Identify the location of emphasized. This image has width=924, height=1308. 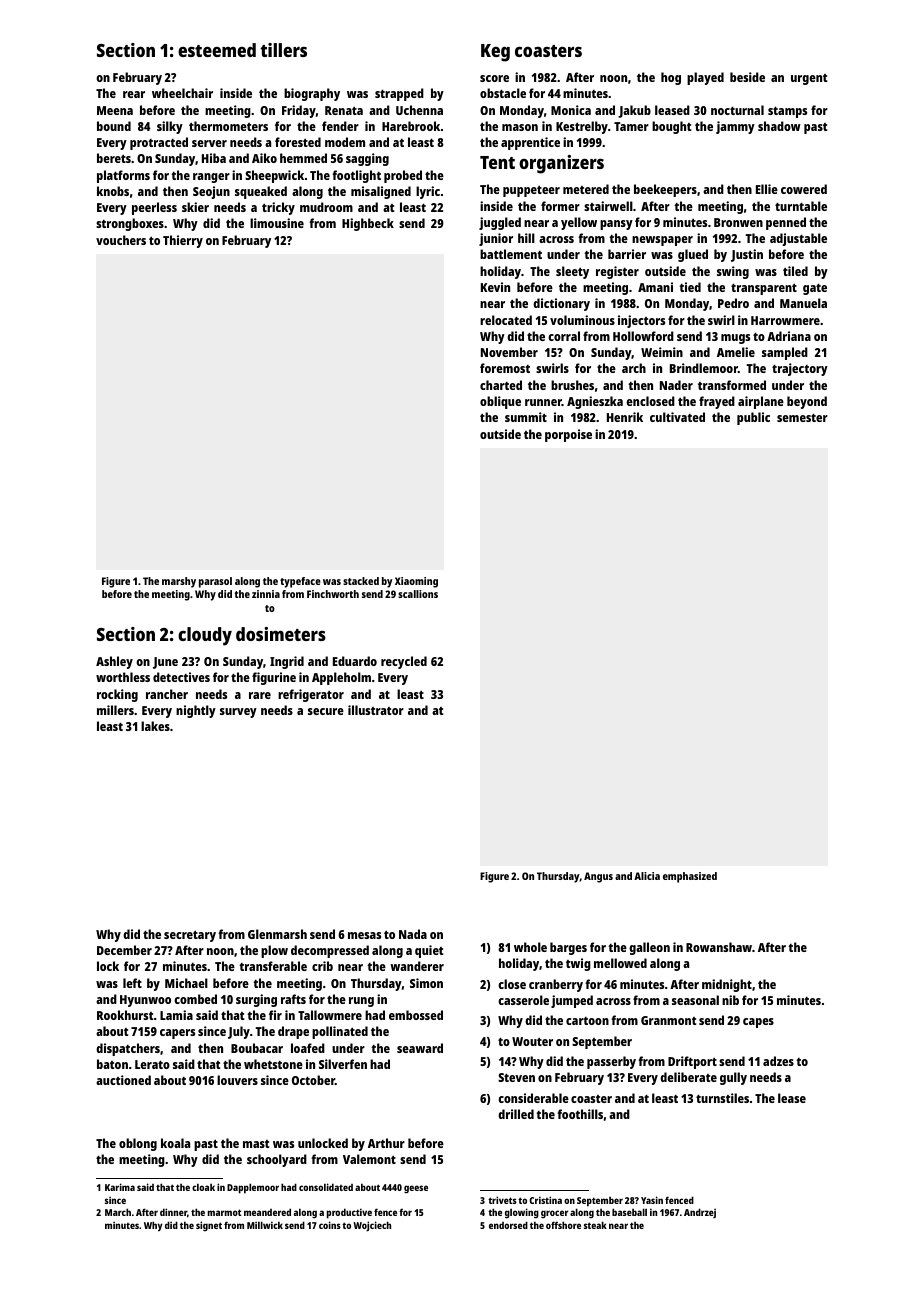
(690, 877).
